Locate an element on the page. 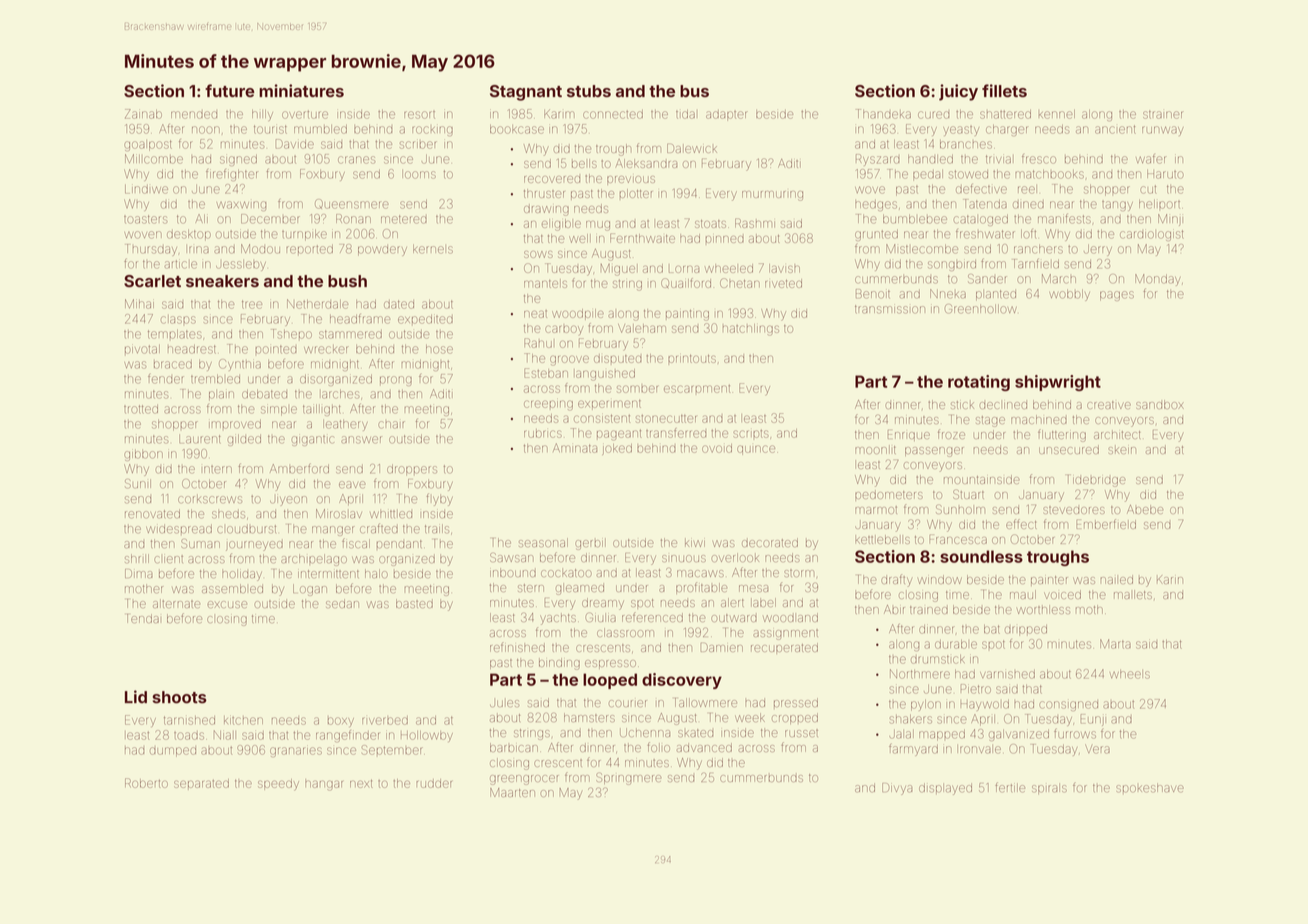 The image size is (1308, 924). printouts is located at coordinates (692, 359).
